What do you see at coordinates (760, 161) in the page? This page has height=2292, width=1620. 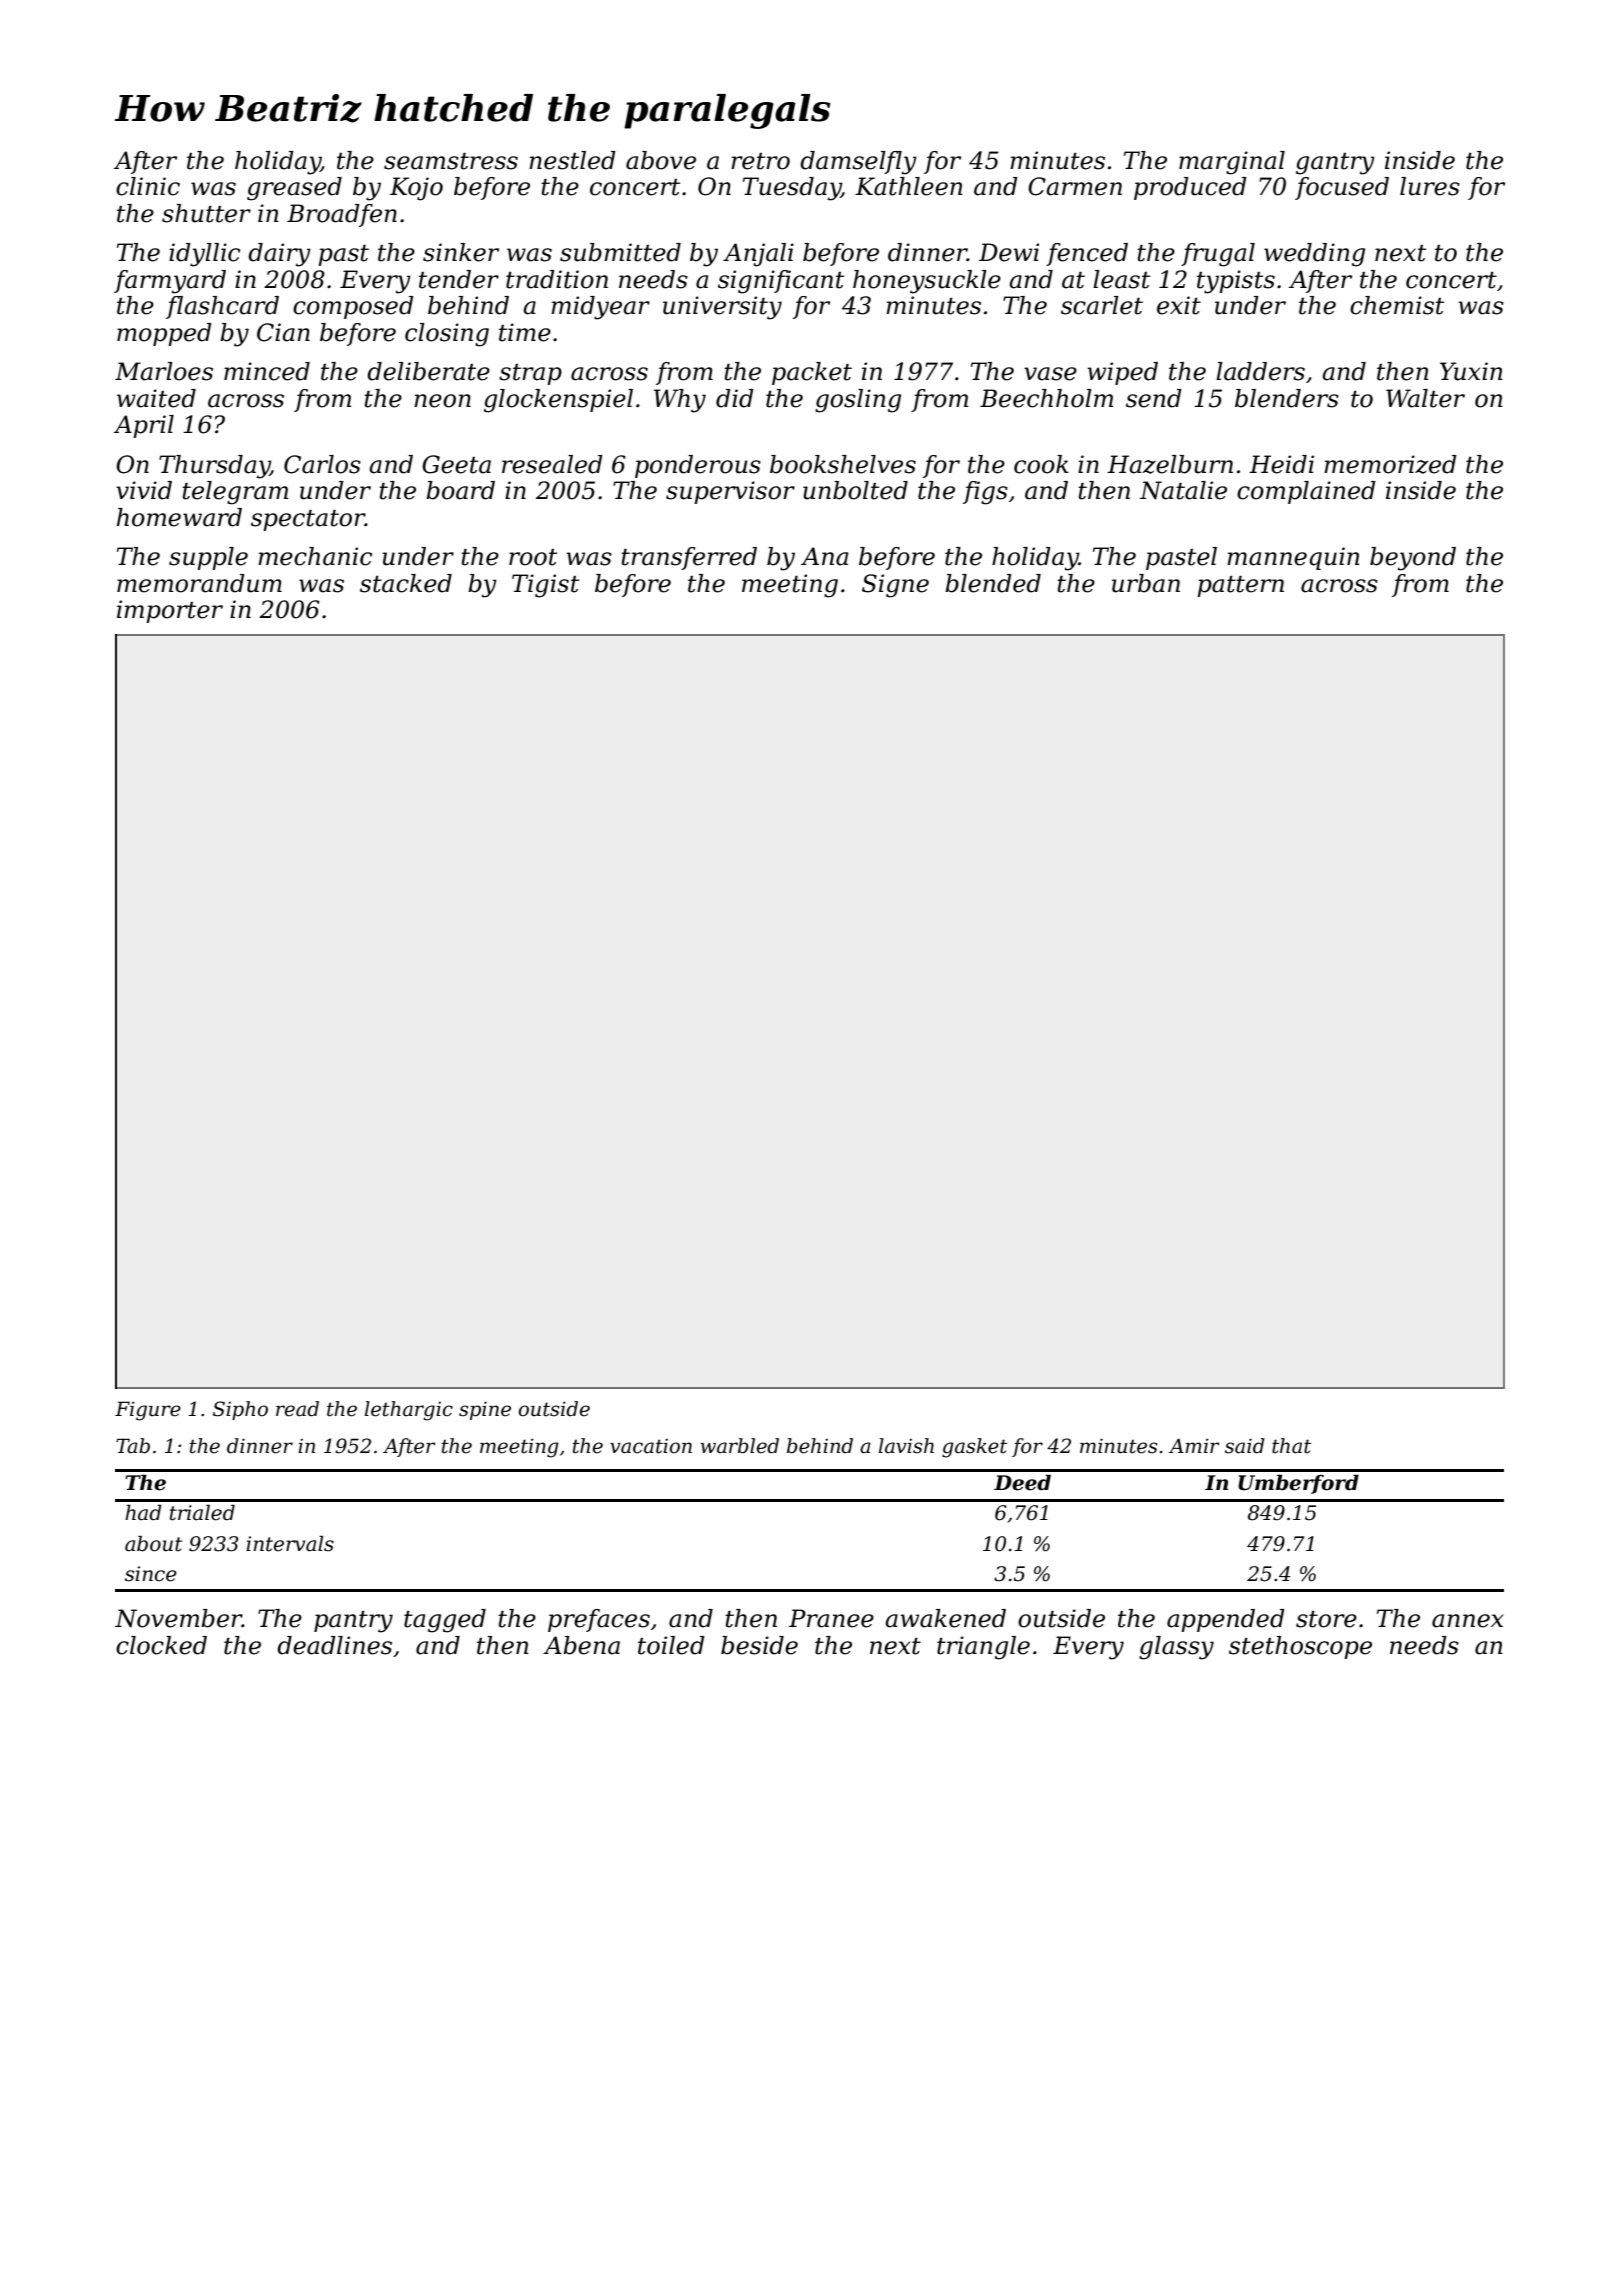 I see `retro` at bounding box center [760, 161].
